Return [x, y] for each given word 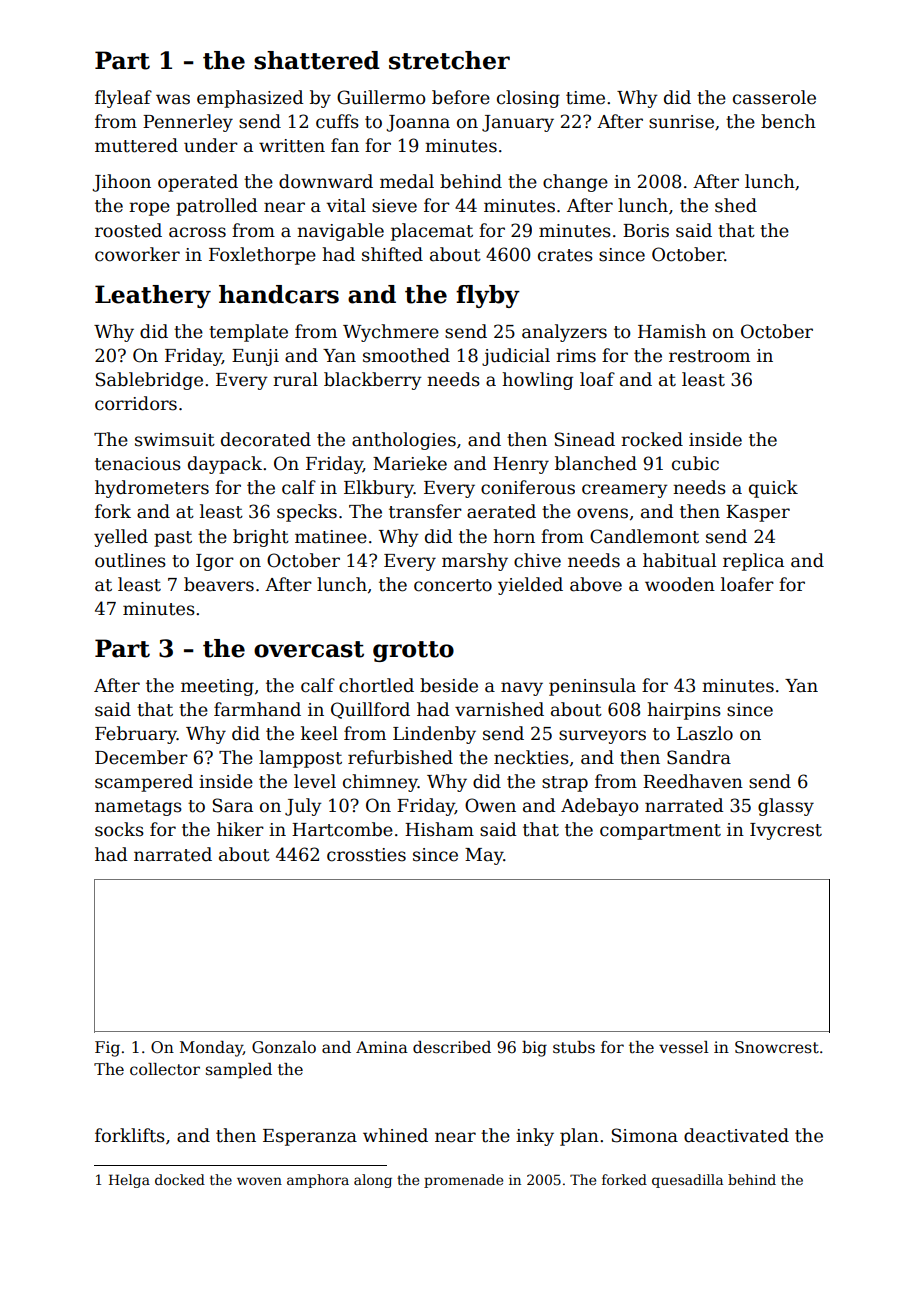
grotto [413, 651]
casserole [774, 97]
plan [579, 1137]
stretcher [449, 60]
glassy [786, 807]
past [173, 539]
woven [259, 1181]
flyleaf [123, 99]
